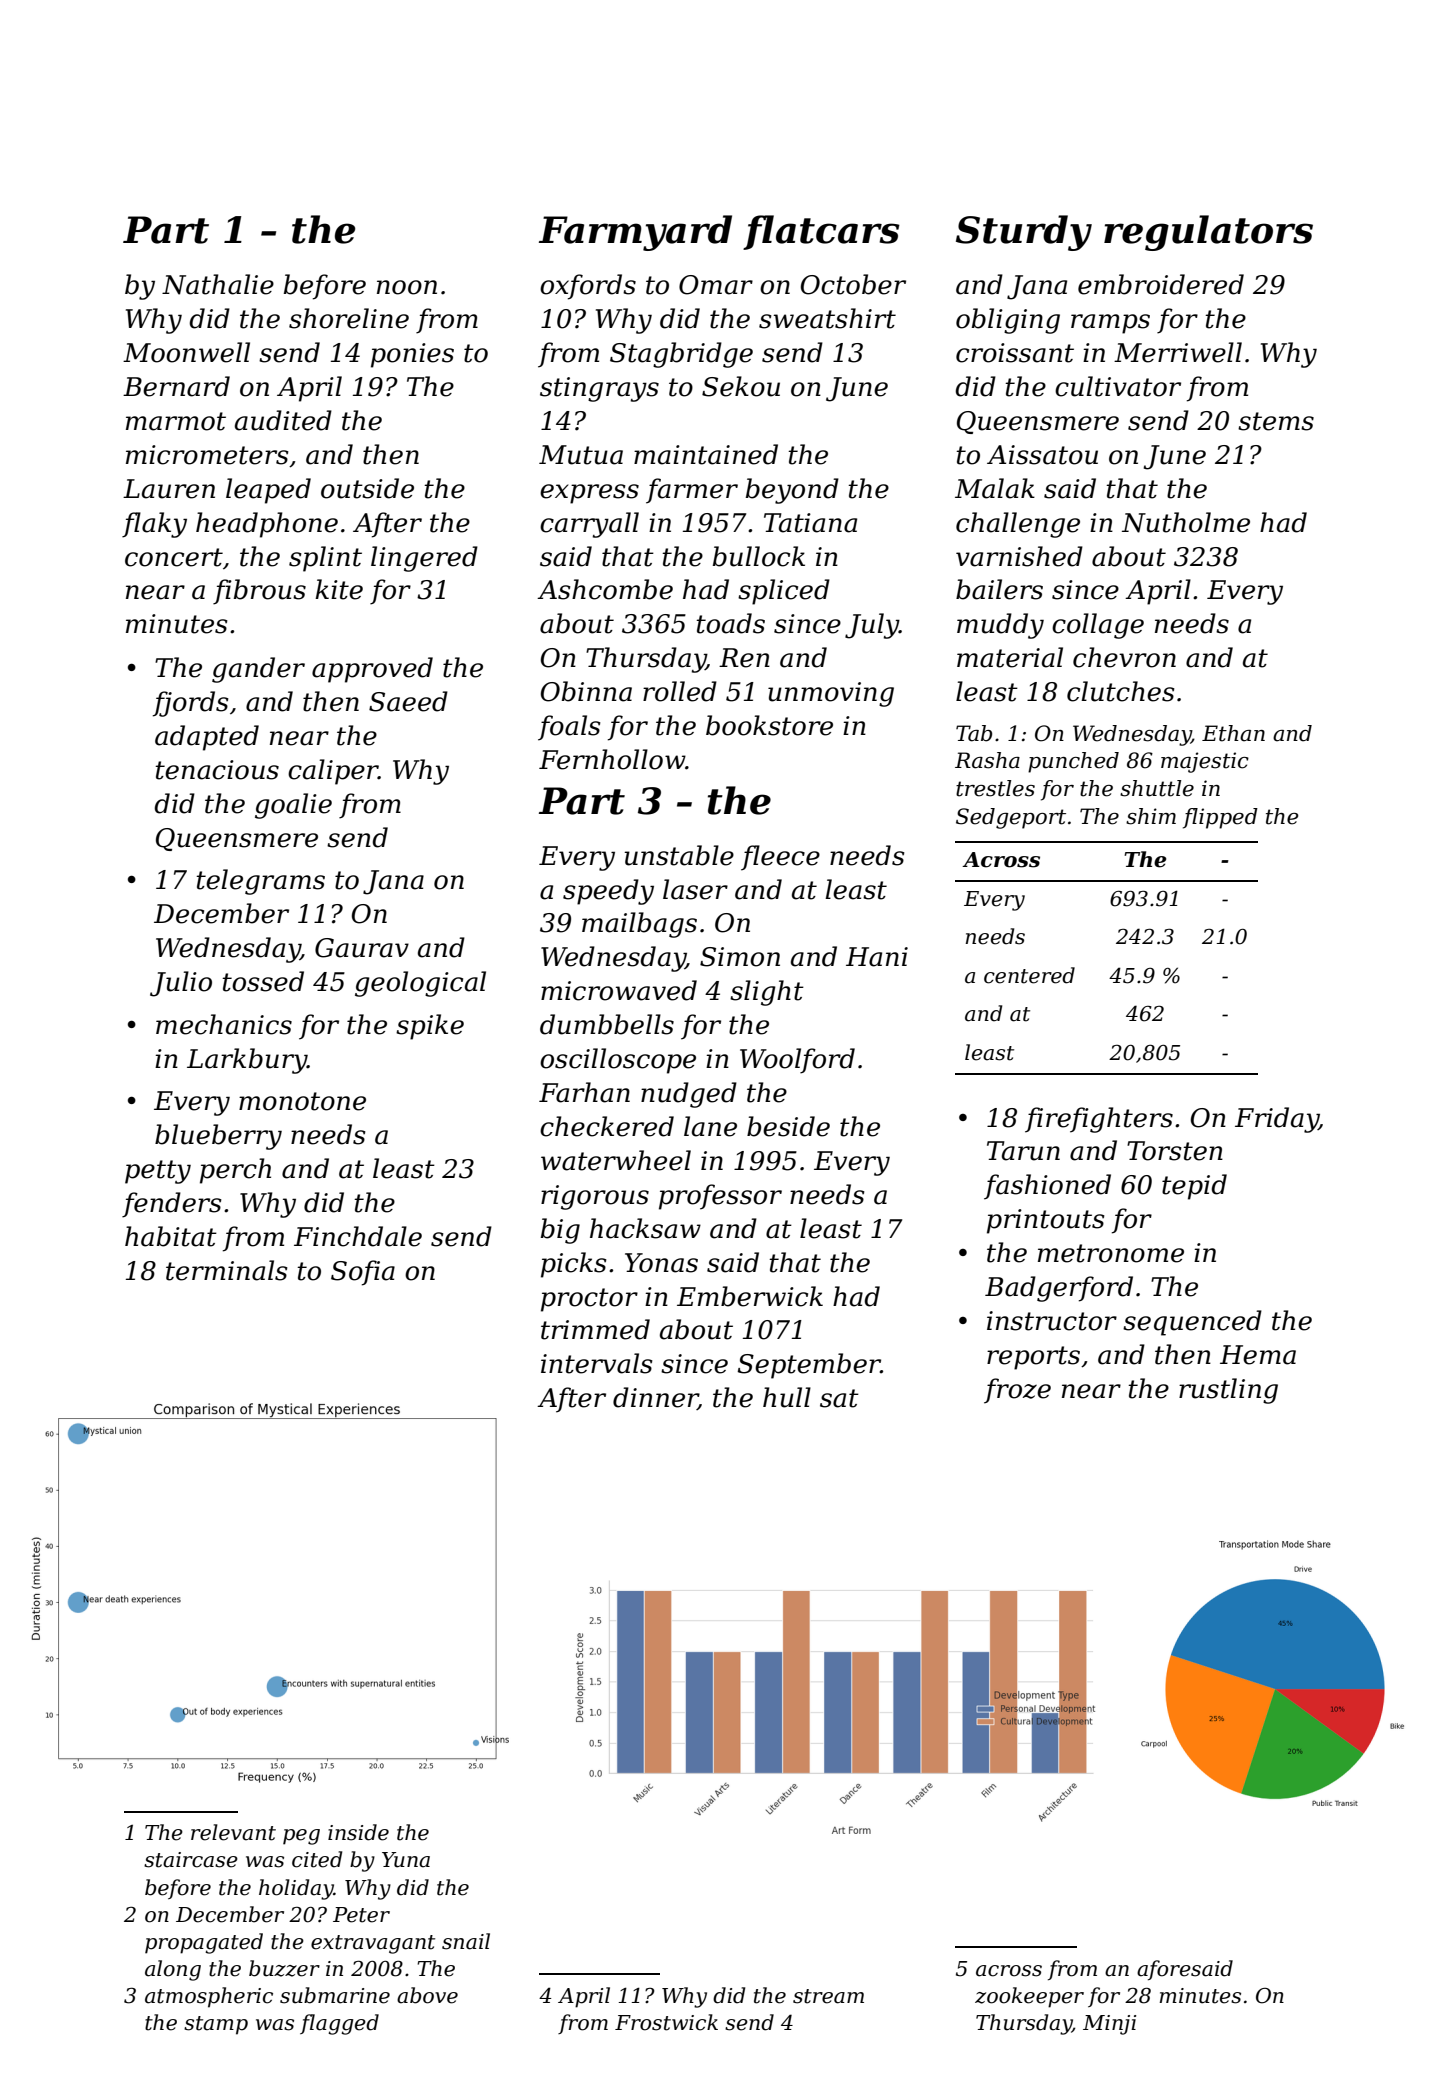  What do you see at coordinates (339, 2024) in the document?
I see `flagged` at bounding box center [339, 2024].
